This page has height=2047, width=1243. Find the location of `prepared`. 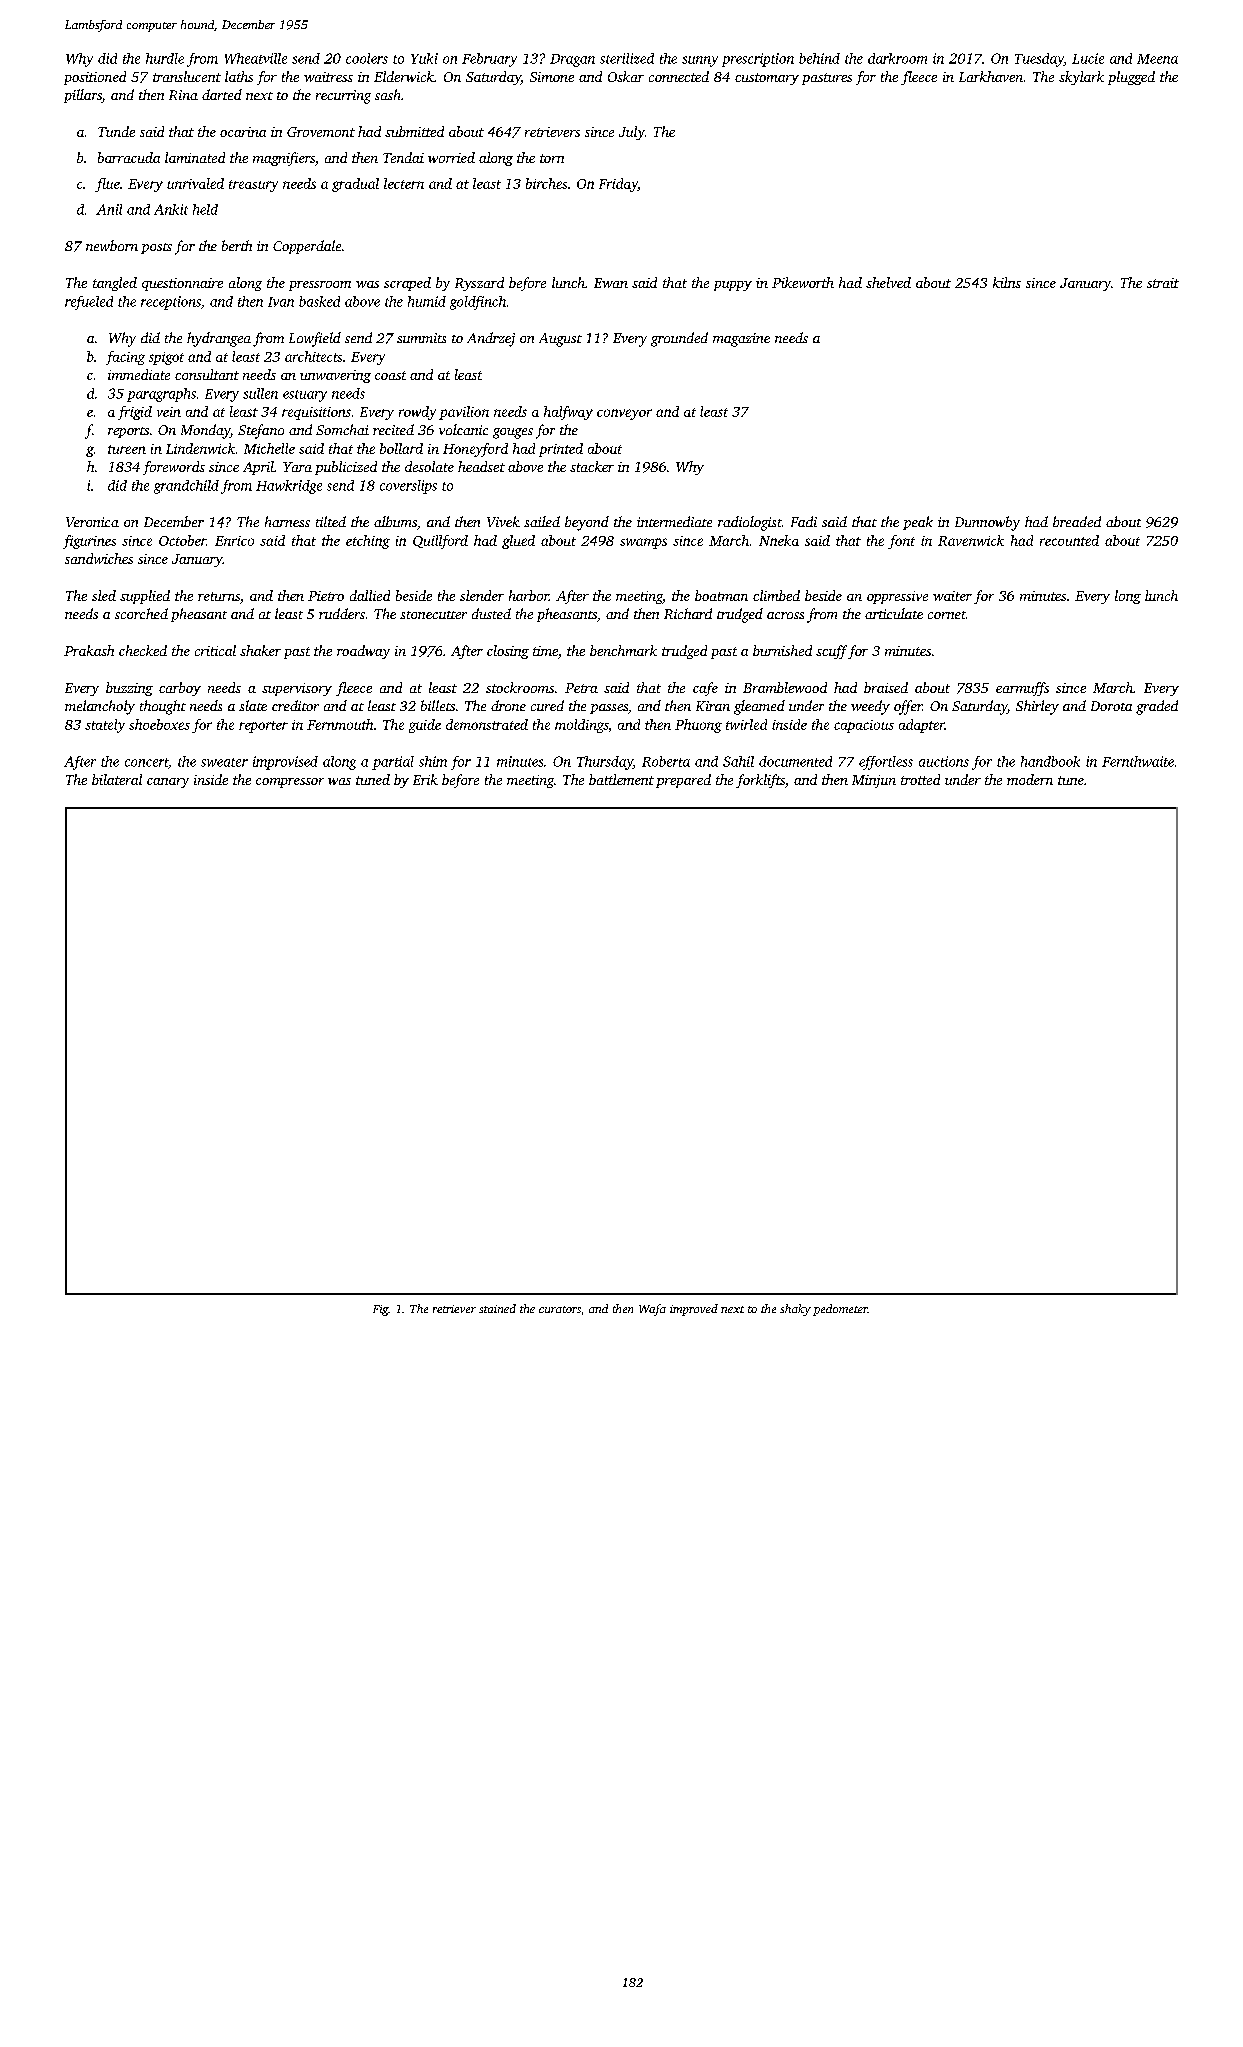

prepared is located at coordinates (683, 781).
